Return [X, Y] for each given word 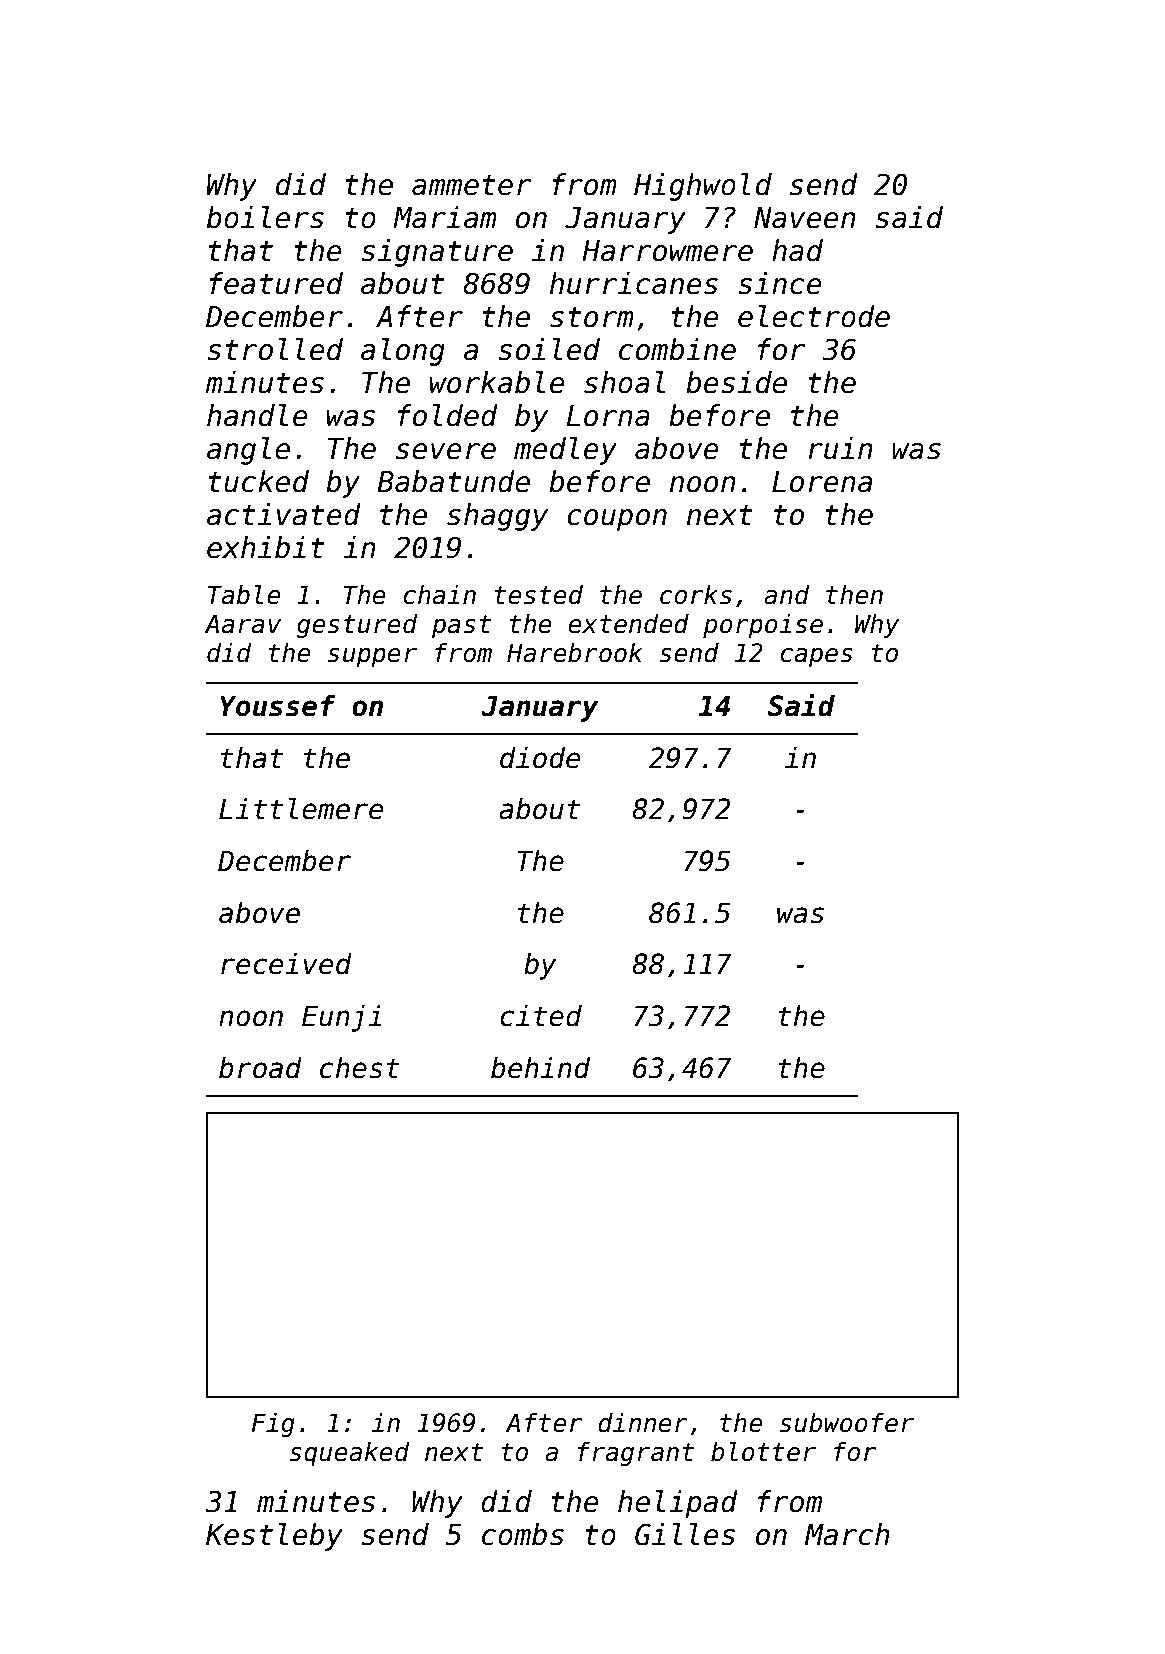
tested [539, 595]
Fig [273, 1425]
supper [372, 657]
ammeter [471, 185]
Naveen [805, 218]
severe [446, 451]
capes [817, 657]
